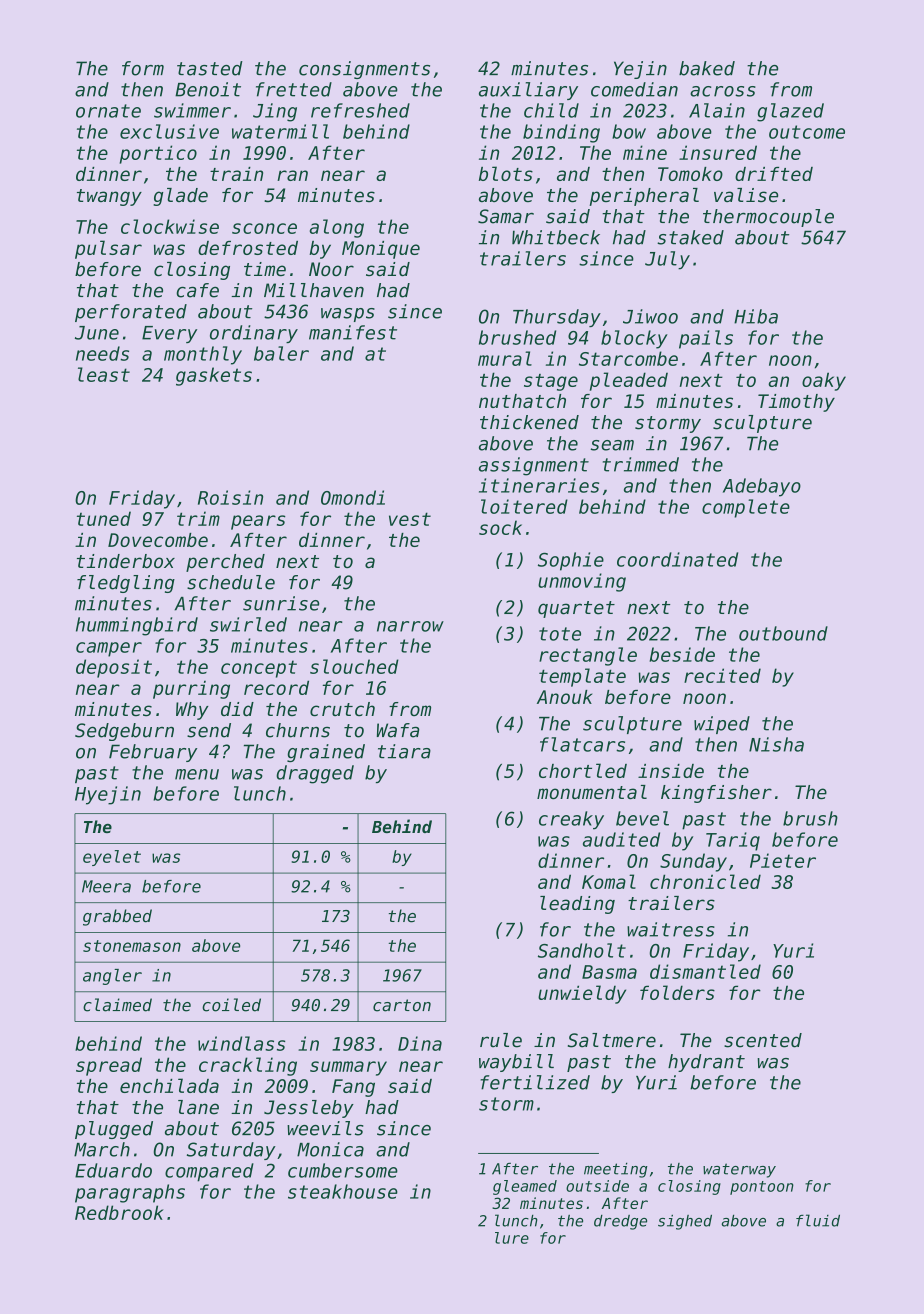  Describe the element at coordinates (685, 1222) in the page. I see `sighed` at that location.
